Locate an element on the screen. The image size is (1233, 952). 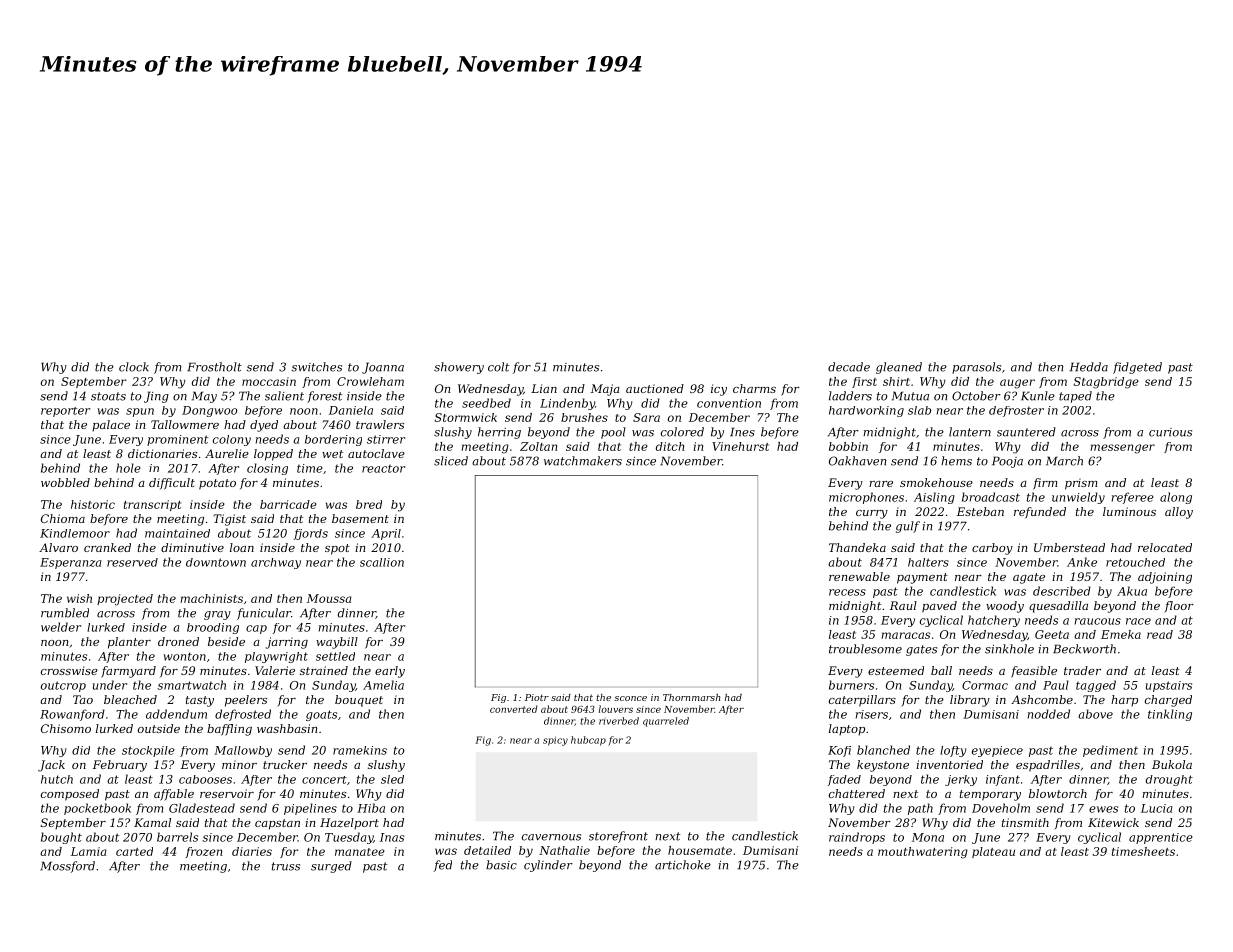
Hedda is located at coordinates (1089, 367).
